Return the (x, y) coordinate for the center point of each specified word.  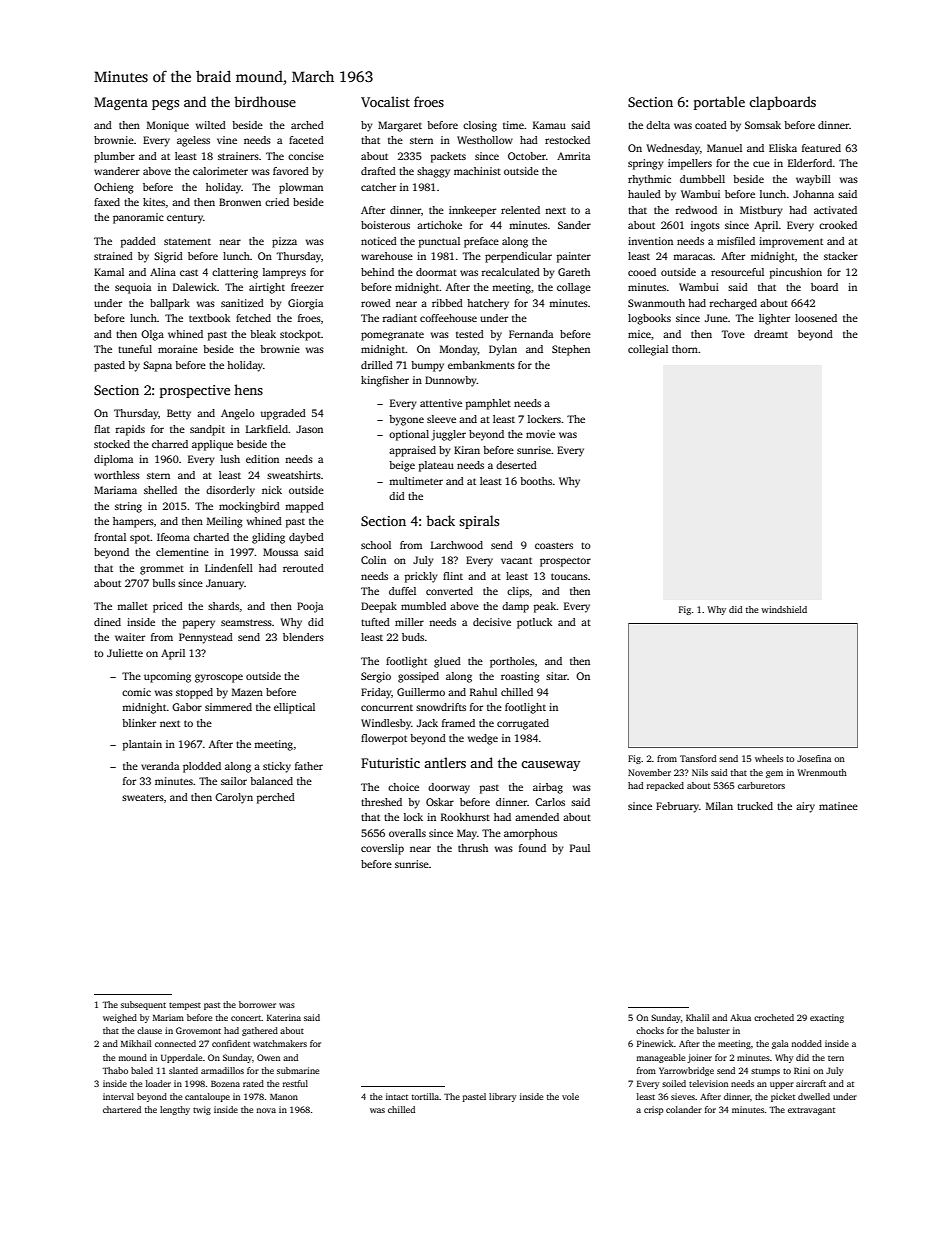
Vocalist (385, 101)
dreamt (771, 334)
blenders (303, 637)
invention (650, 241)
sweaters (143, 797)
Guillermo (421, 692)
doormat (436, 272)
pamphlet (488, 404)
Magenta (121, 103)
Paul (580, 848)
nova (266, 1110)
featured (821, 148)
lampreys (284, 273)
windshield (784, 609)
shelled (160, 490)
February (677, 807)
